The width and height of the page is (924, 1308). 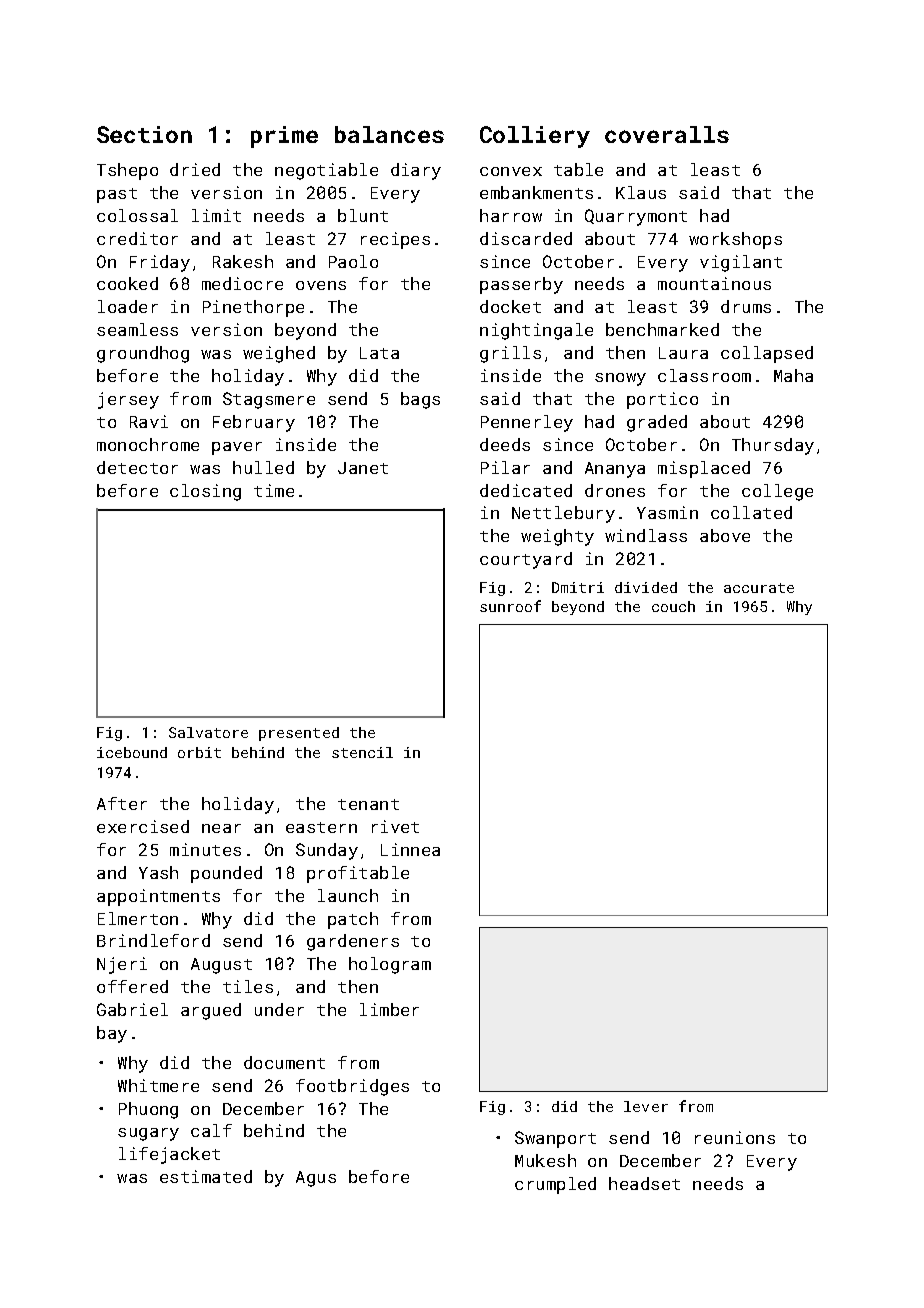 What do you see at coordinates (205, 492) in the page?
I see `closing` at bounding box center [205, 492].
